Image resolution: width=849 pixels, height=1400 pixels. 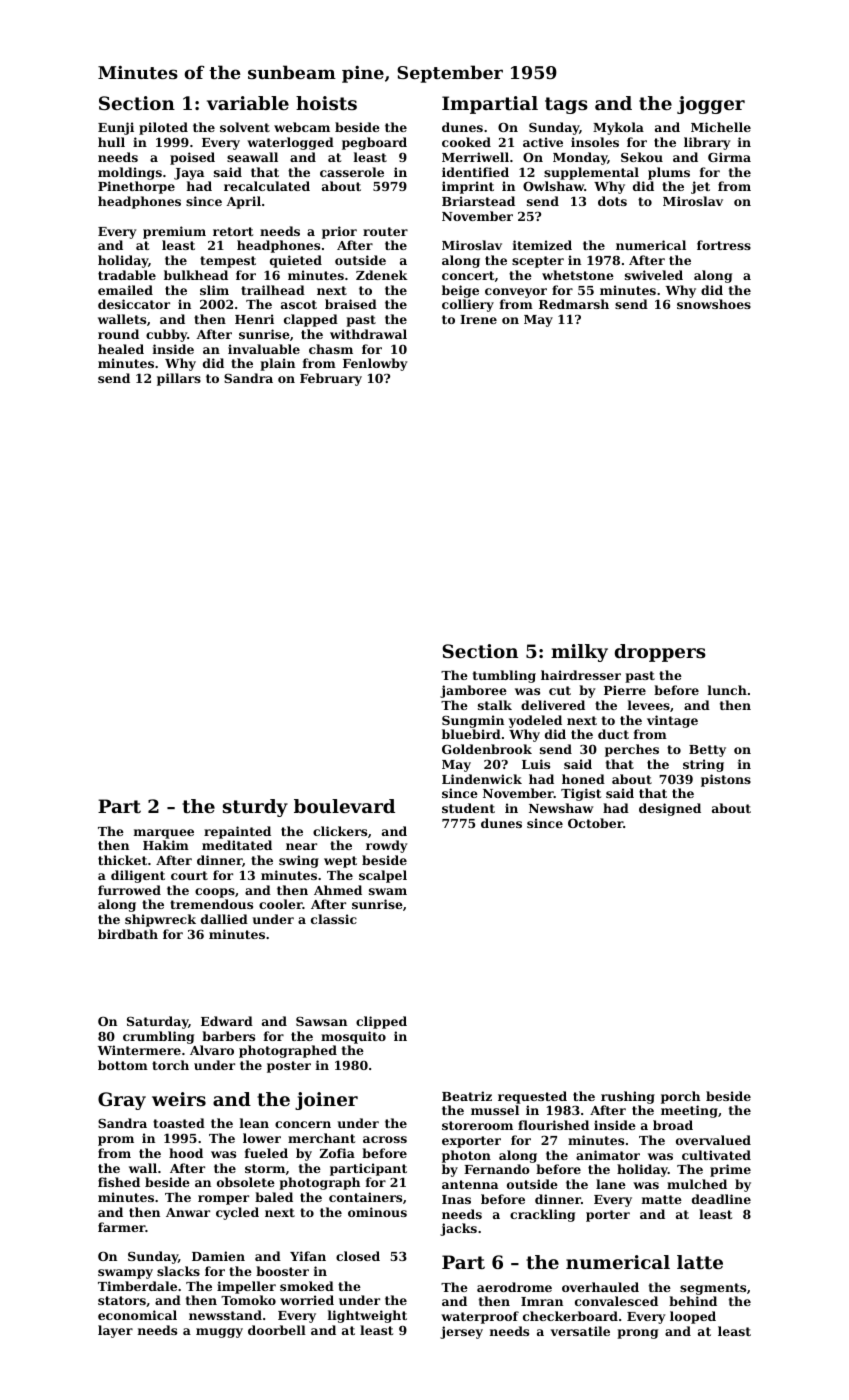 I want to click on variable, so click(x=248, y=103).
